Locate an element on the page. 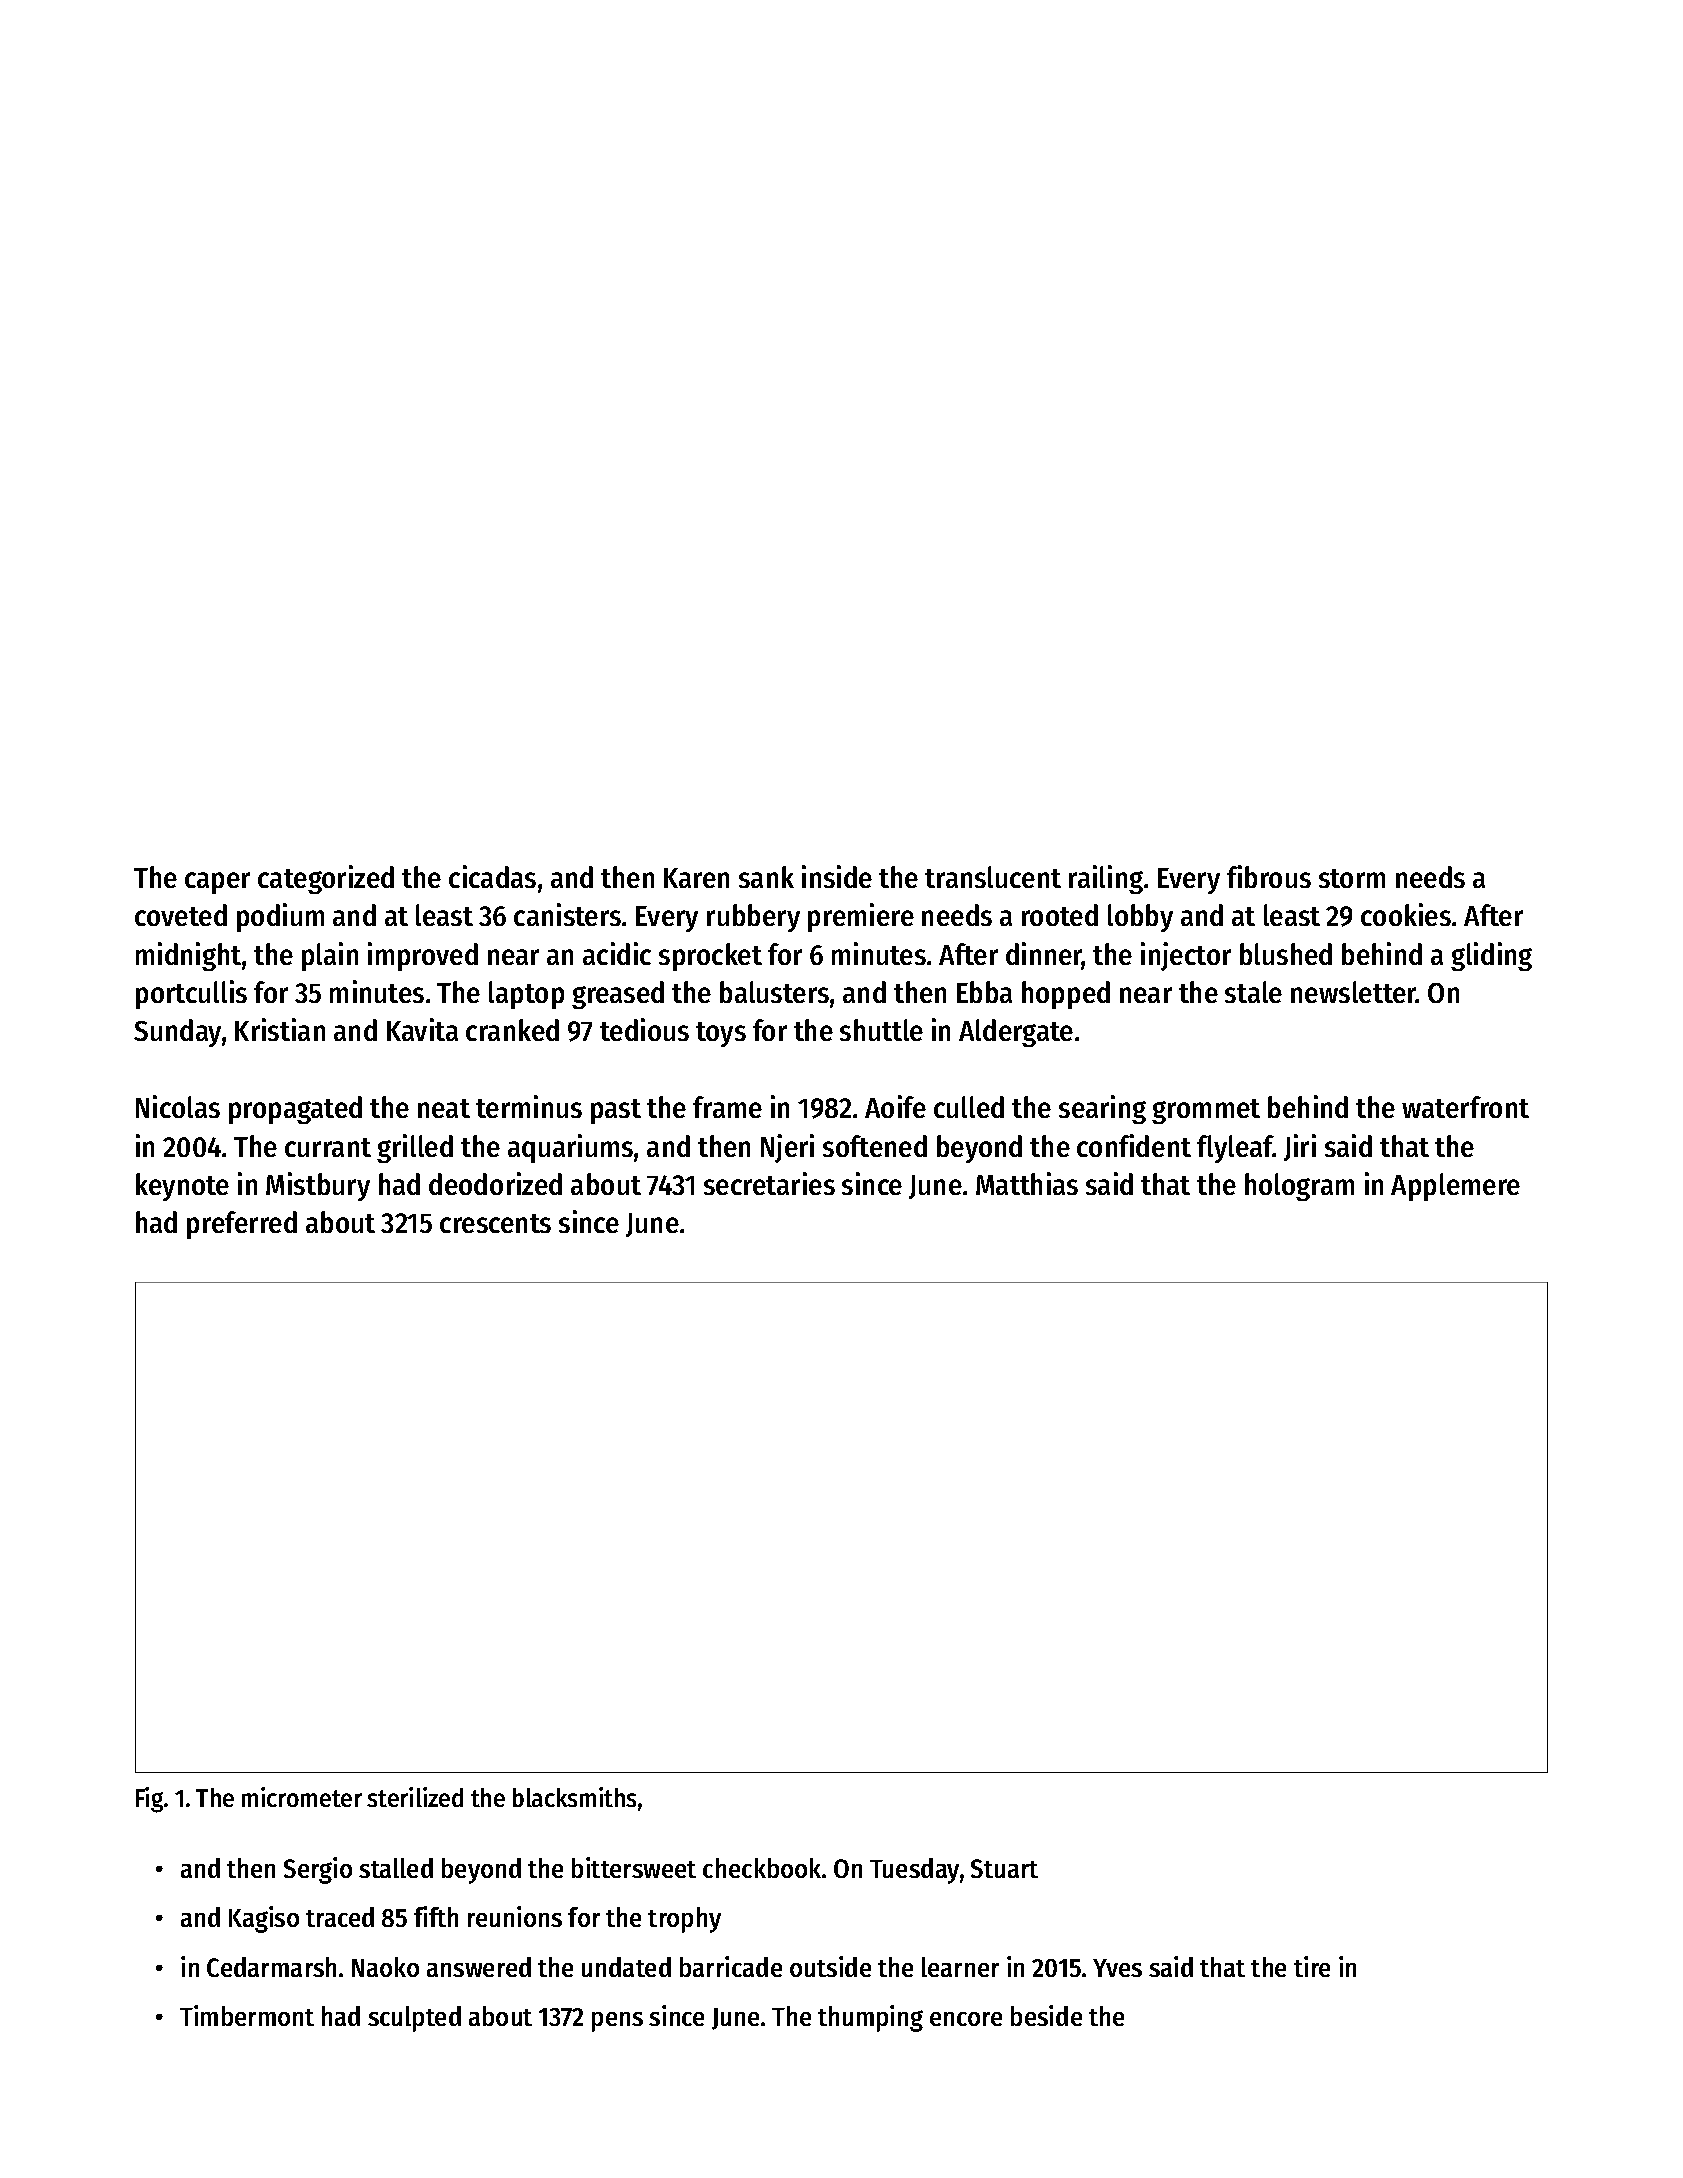 The width and height of the image is (1683, 2178). secretaries is located at coordinates (769, 1183).
